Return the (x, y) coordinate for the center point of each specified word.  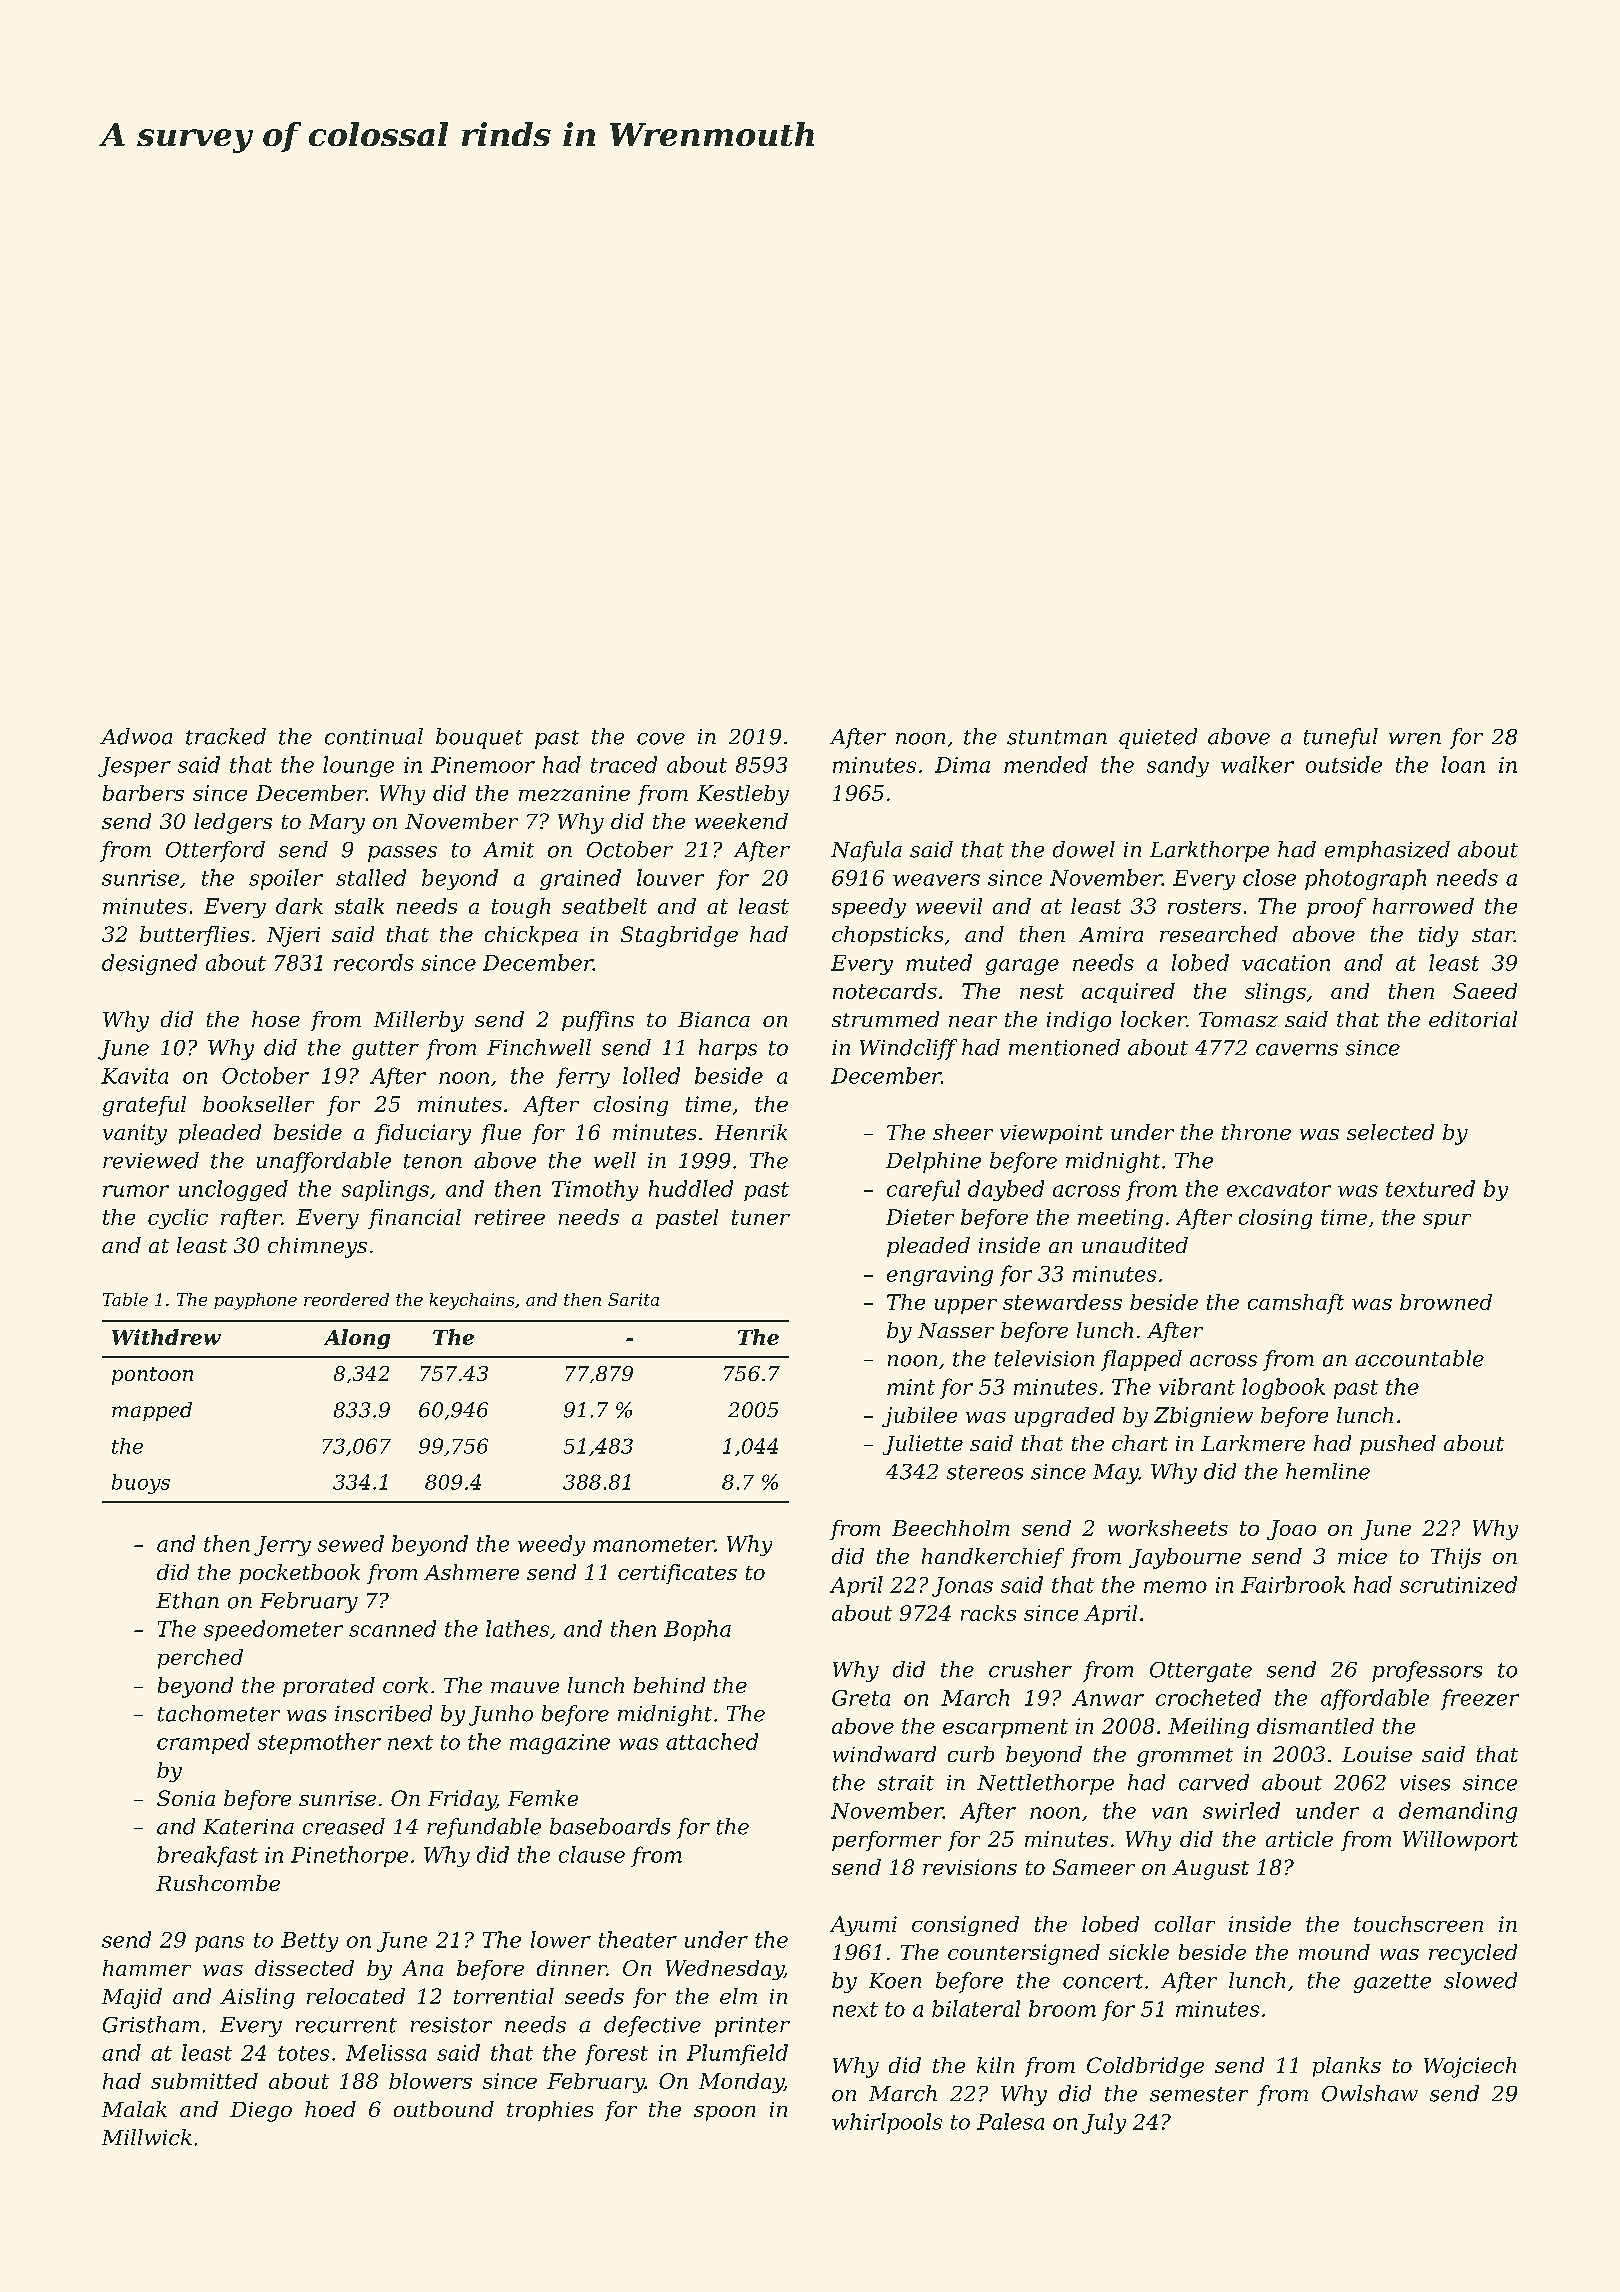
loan (1463, 764)
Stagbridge (679, 936)
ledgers (233, 823)
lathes (517, 1628)
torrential (504, 1996)
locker (1154, 1019)
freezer (1480, 1699)
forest (616, 2054)
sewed (351, 1543)
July (1104, 2123)
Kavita (134, 1076)
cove (661, 739)
